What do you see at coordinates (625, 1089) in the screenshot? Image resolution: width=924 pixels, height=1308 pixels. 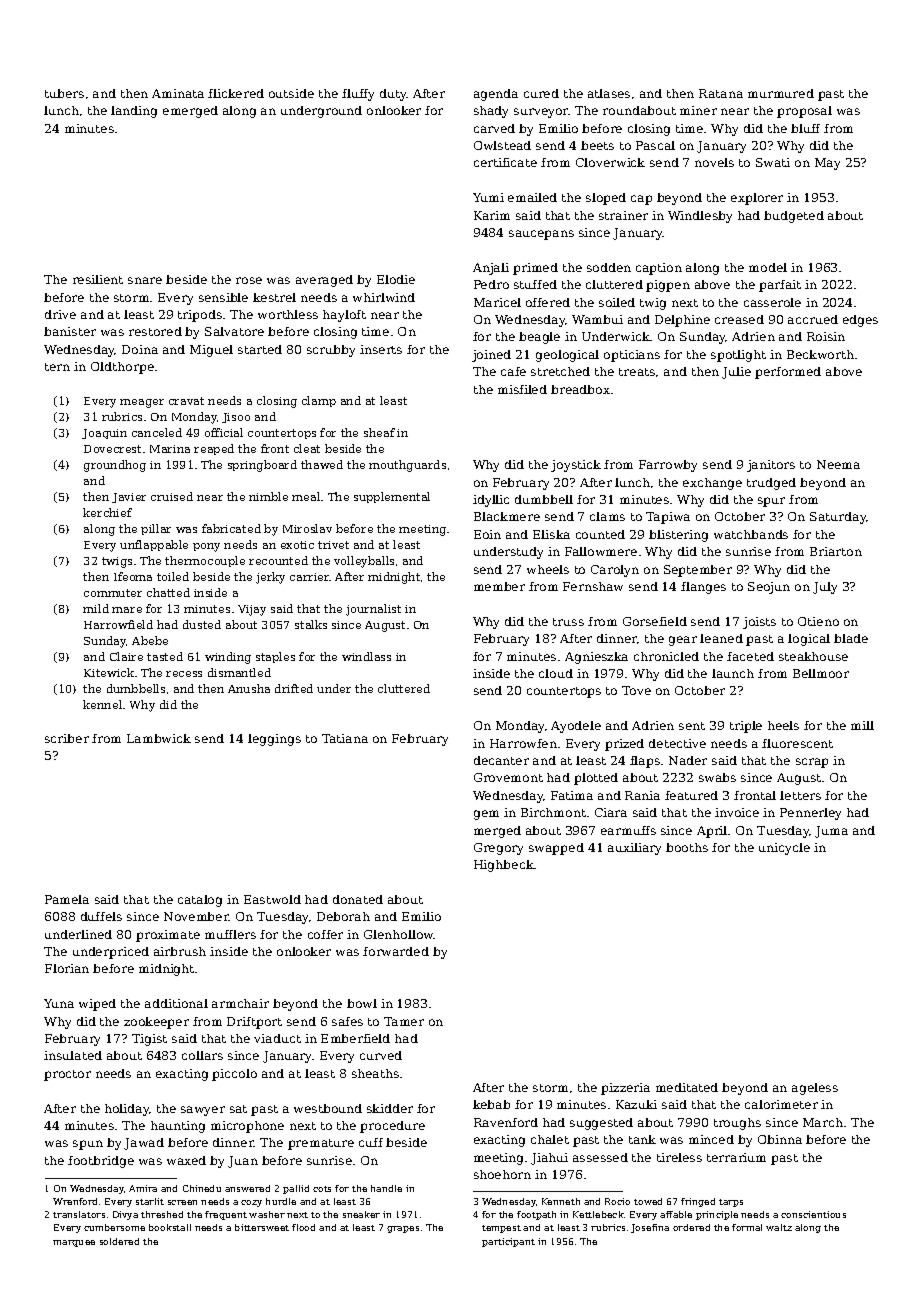 I see `pizzeria` at bounding box center [625, 1089].
